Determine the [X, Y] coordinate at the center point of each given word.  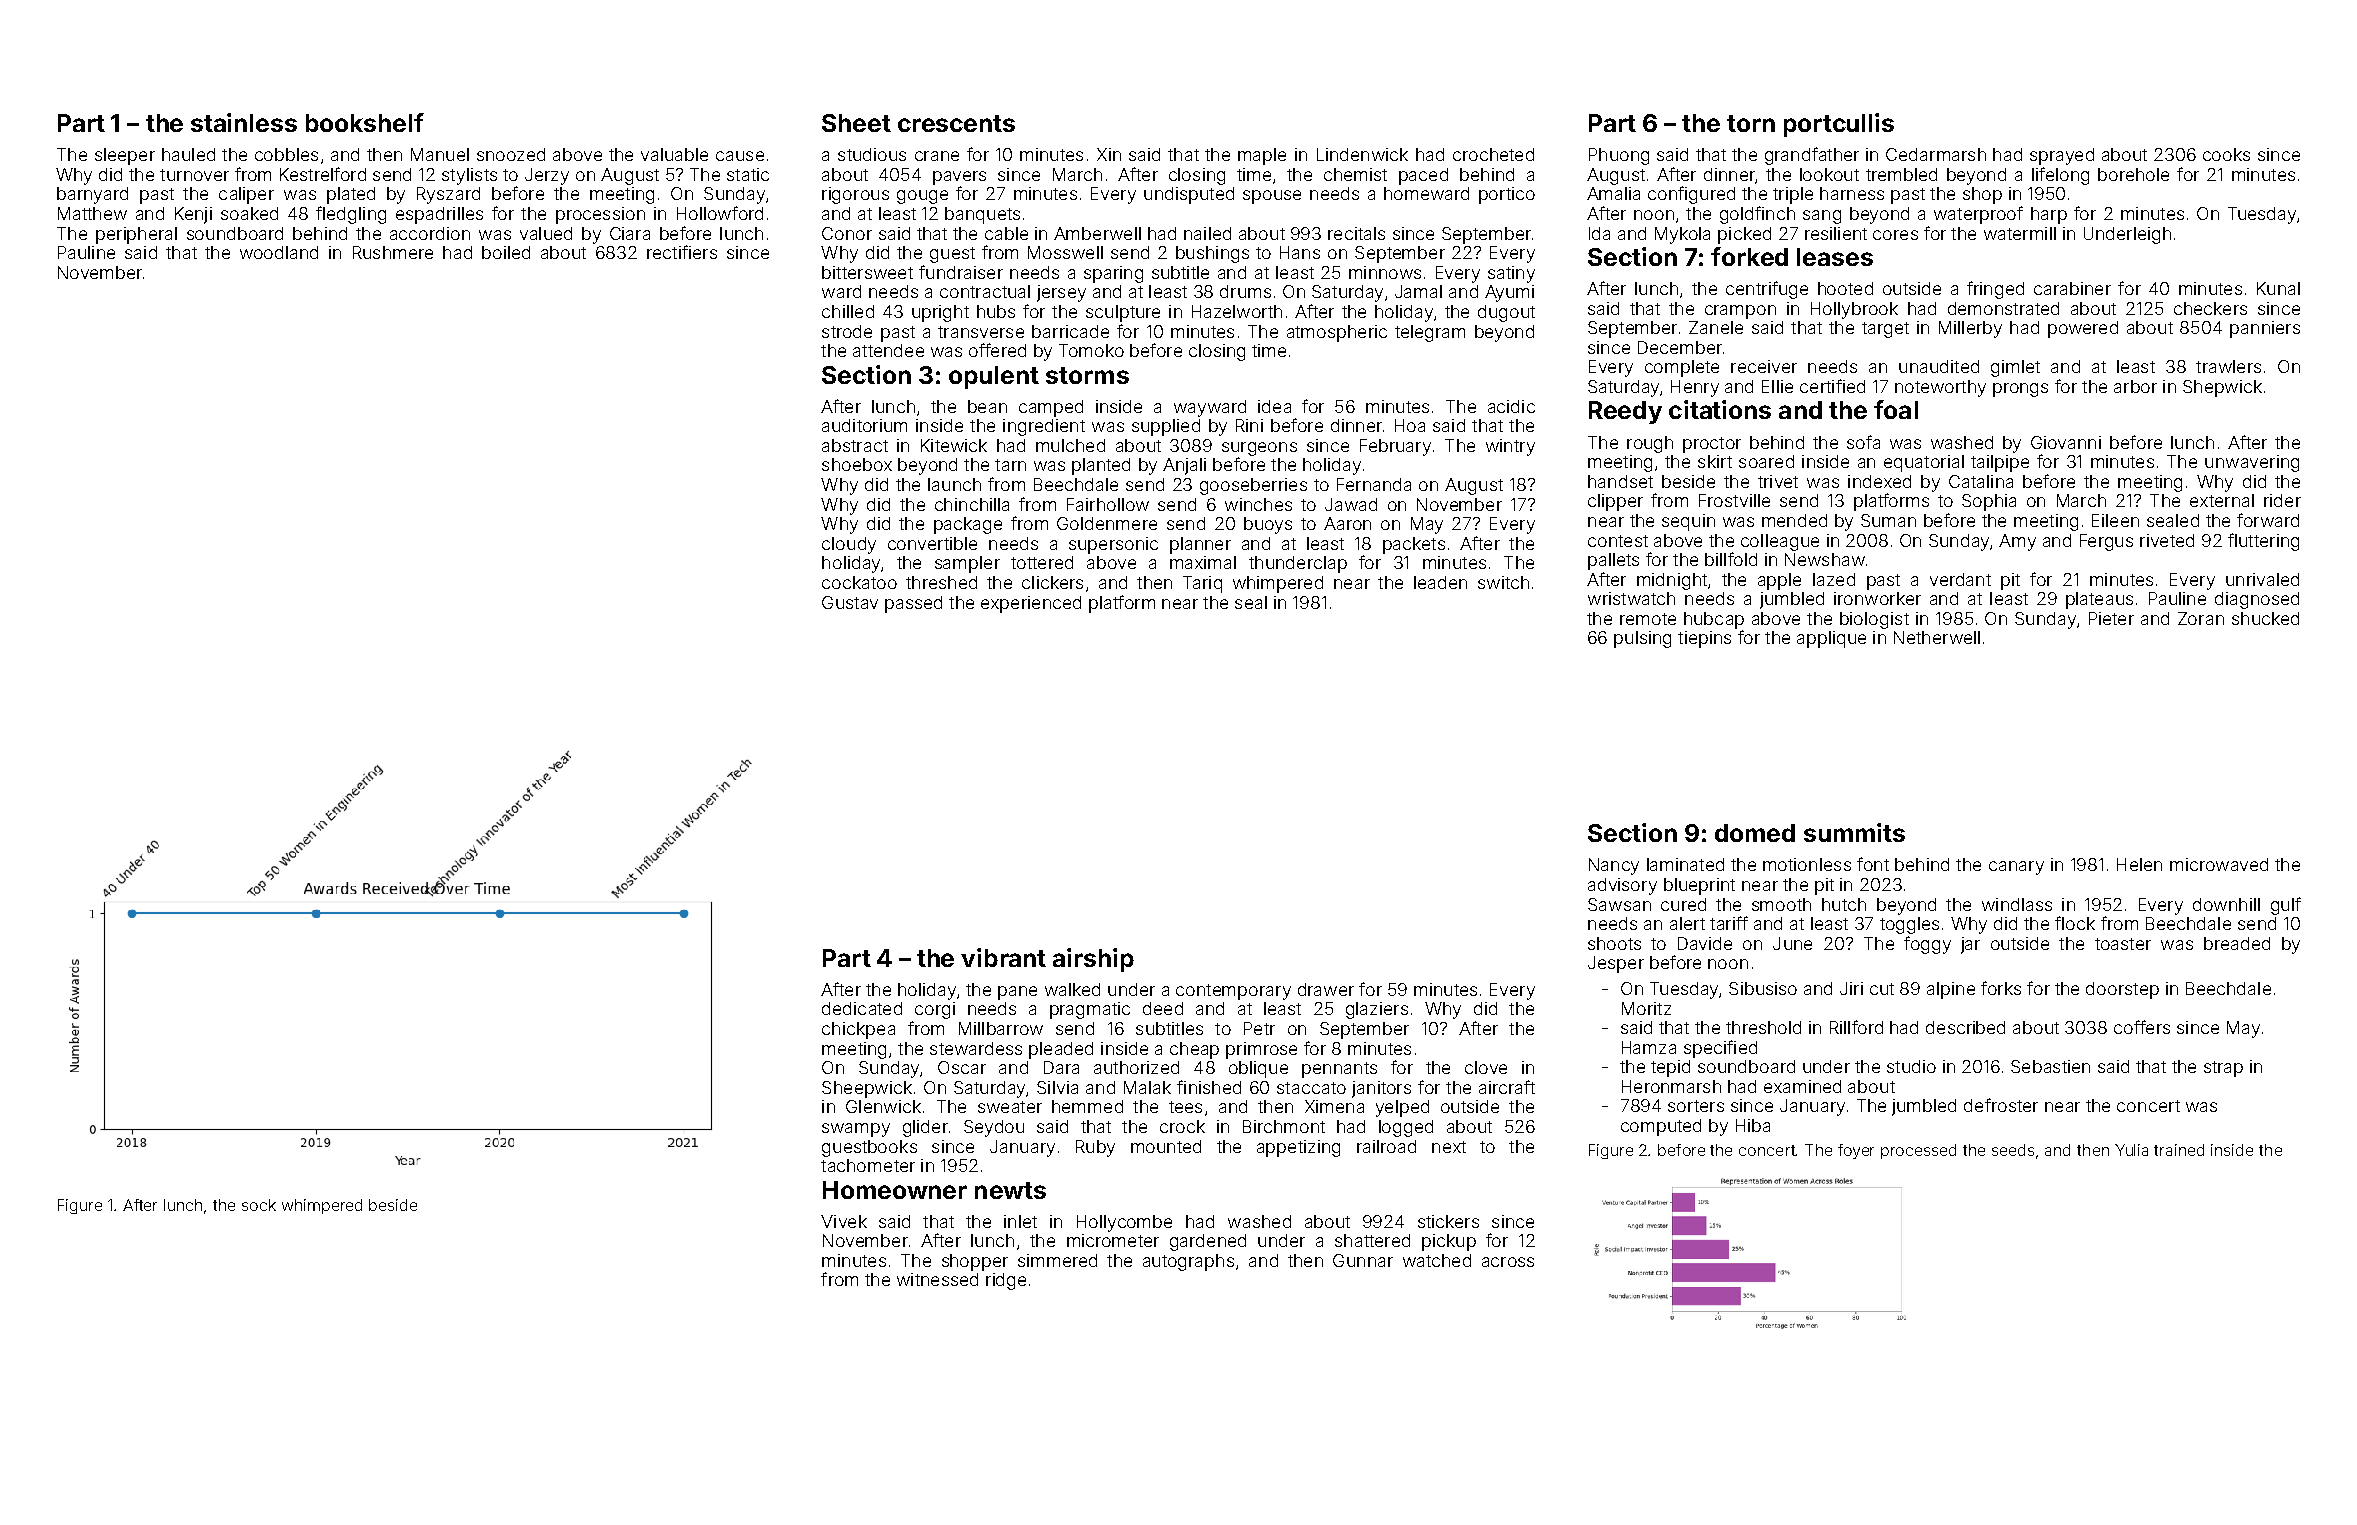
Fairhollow [1108, 504]
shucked [2265, 618]
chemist [1355, 174]
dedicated [862, 1008]
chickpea [858, 1030]
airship [1093, 960]
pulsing [1642, 639]
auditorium [864, 425]
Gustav [850, 602]
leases [1835, 257]
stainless [244, 122]
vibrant [1003, 957]
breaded [2237, 943]
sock [259, 1205]
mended [1794, 520]
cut [1882, 989]
